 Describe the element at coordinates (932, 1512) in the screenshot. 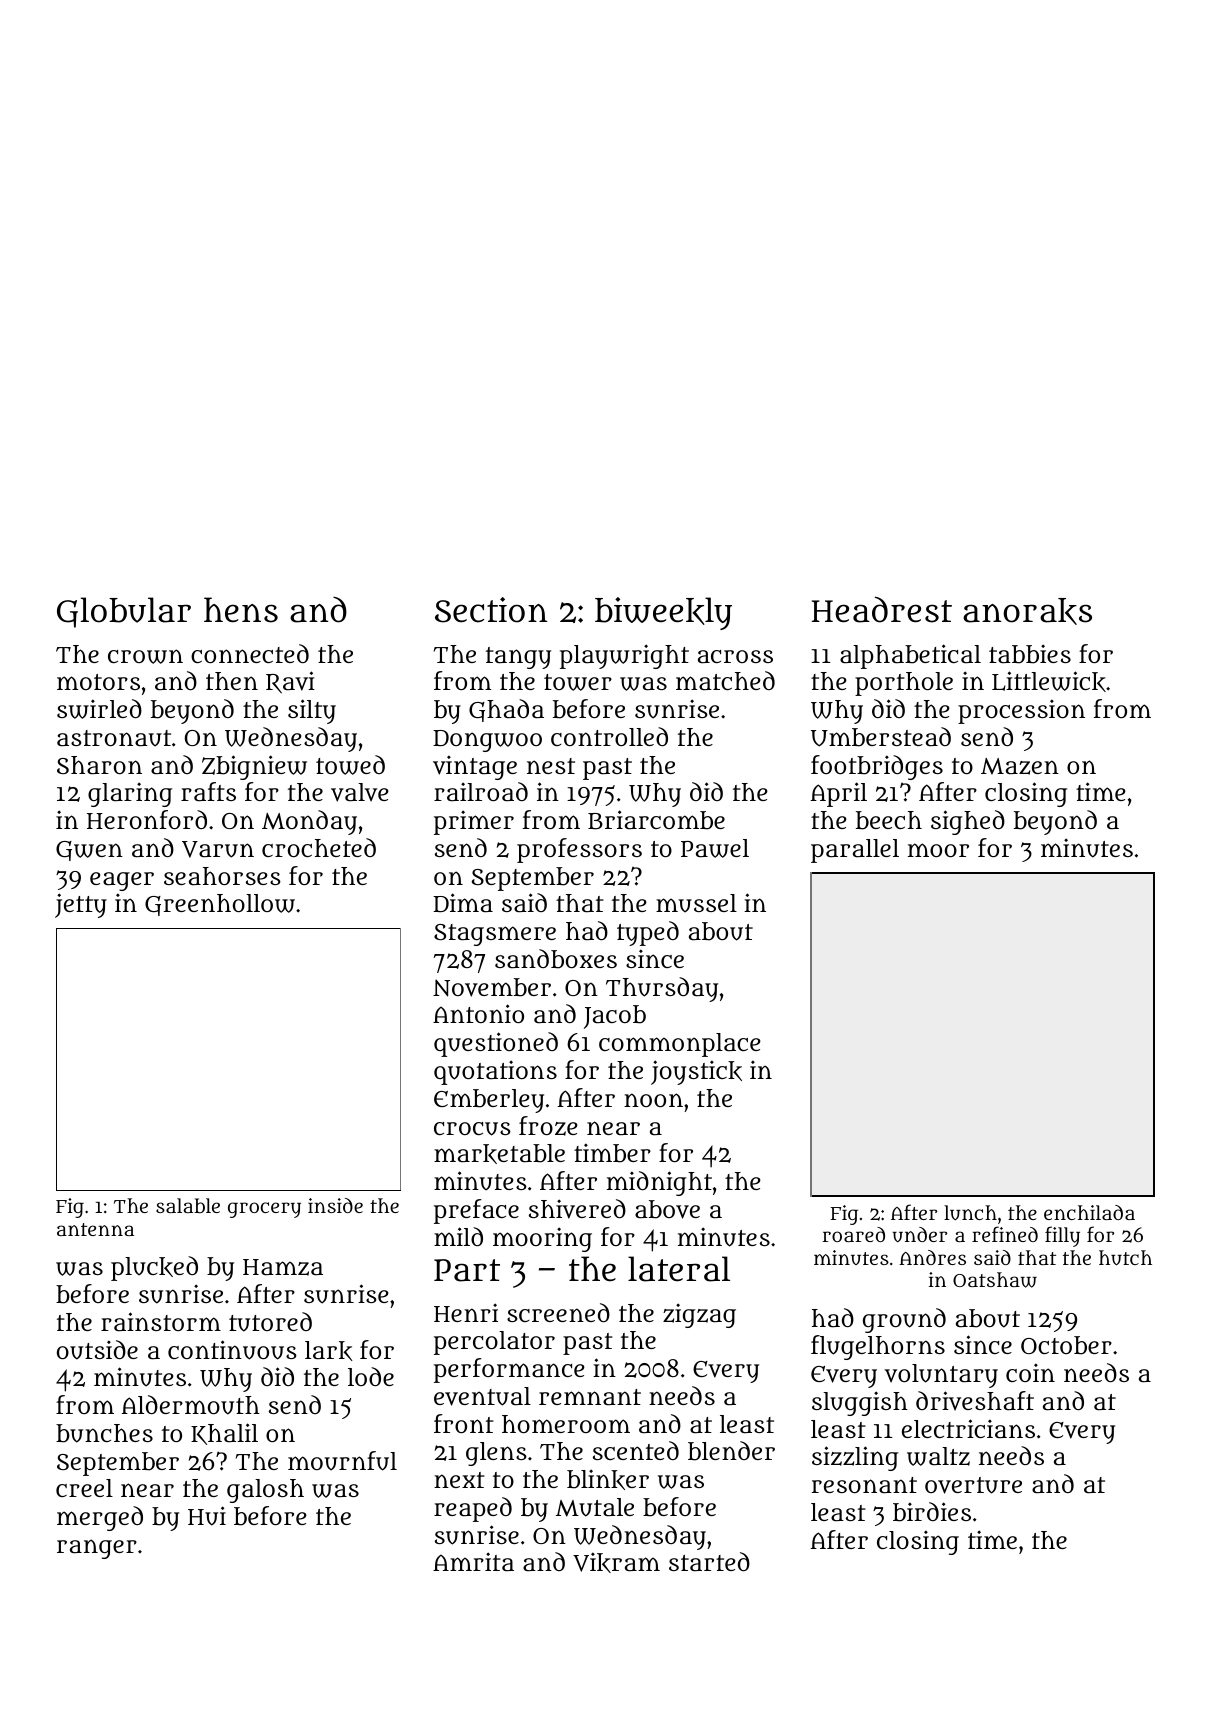

I see `birdies` at that location.
